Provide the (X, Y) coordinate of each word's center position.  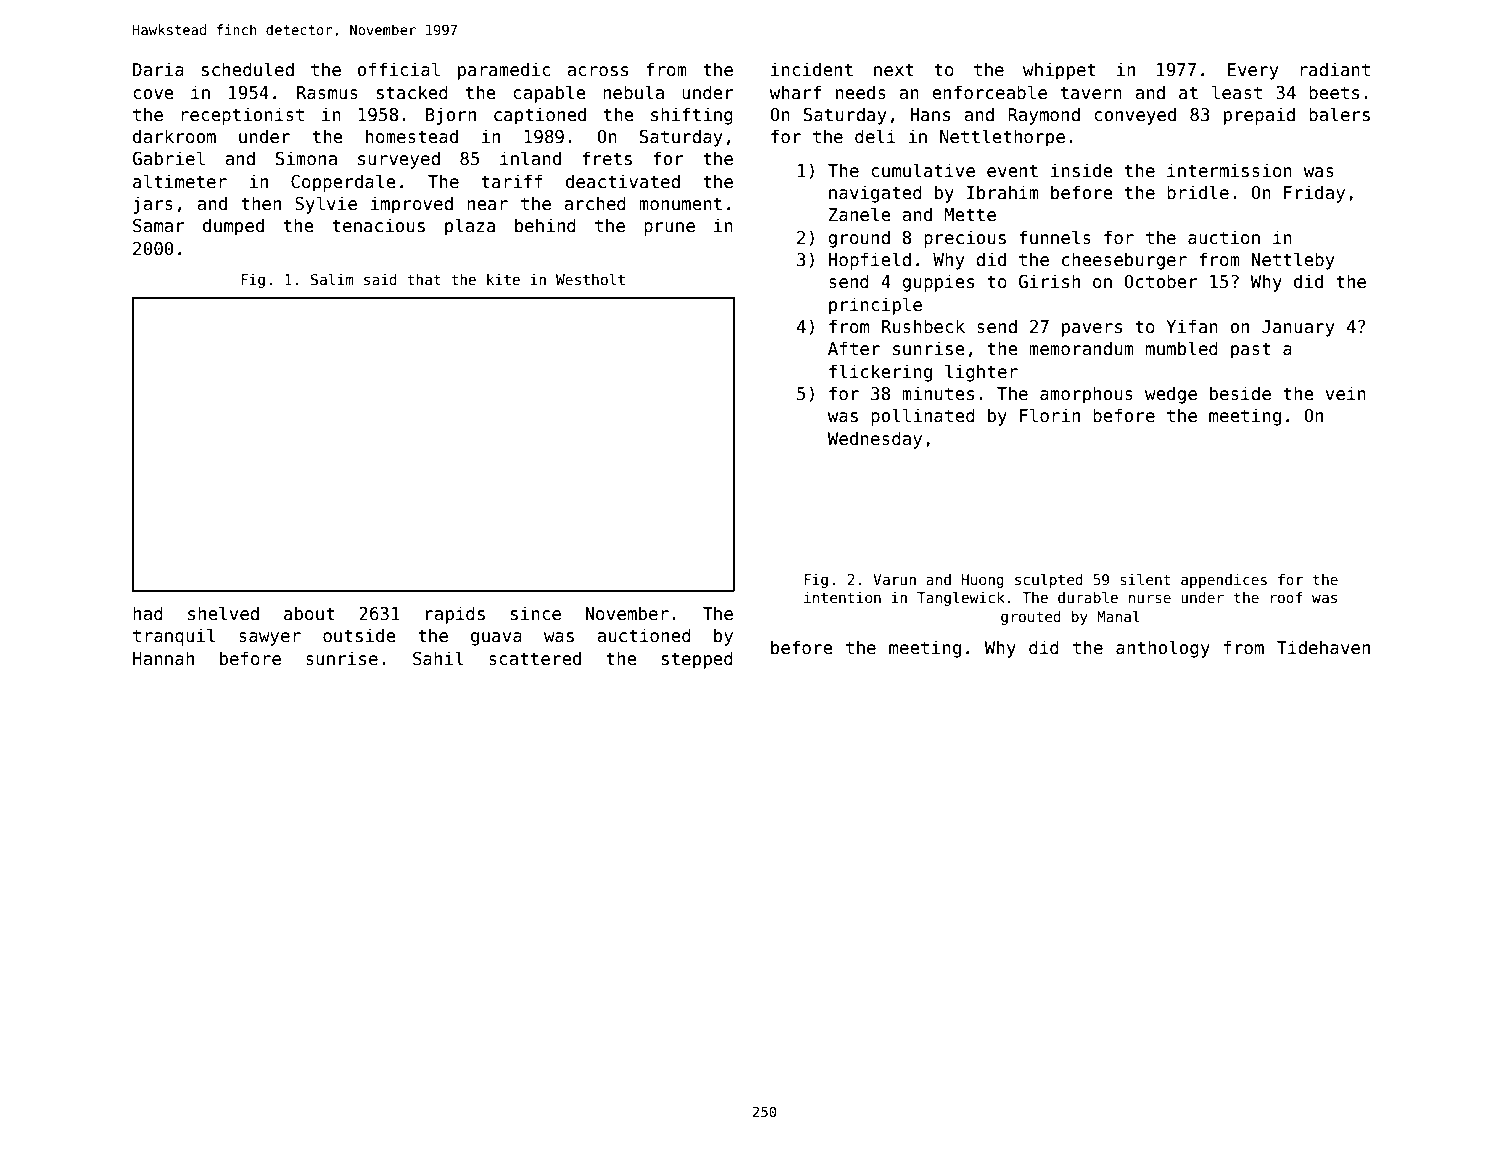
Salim (332, 279)
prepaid (1259, 116)
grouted (1031, 618)
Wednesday (874, 440)
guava (496, 639)
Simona (306, 158)
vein (1345, 393)
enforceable (989, 92)
